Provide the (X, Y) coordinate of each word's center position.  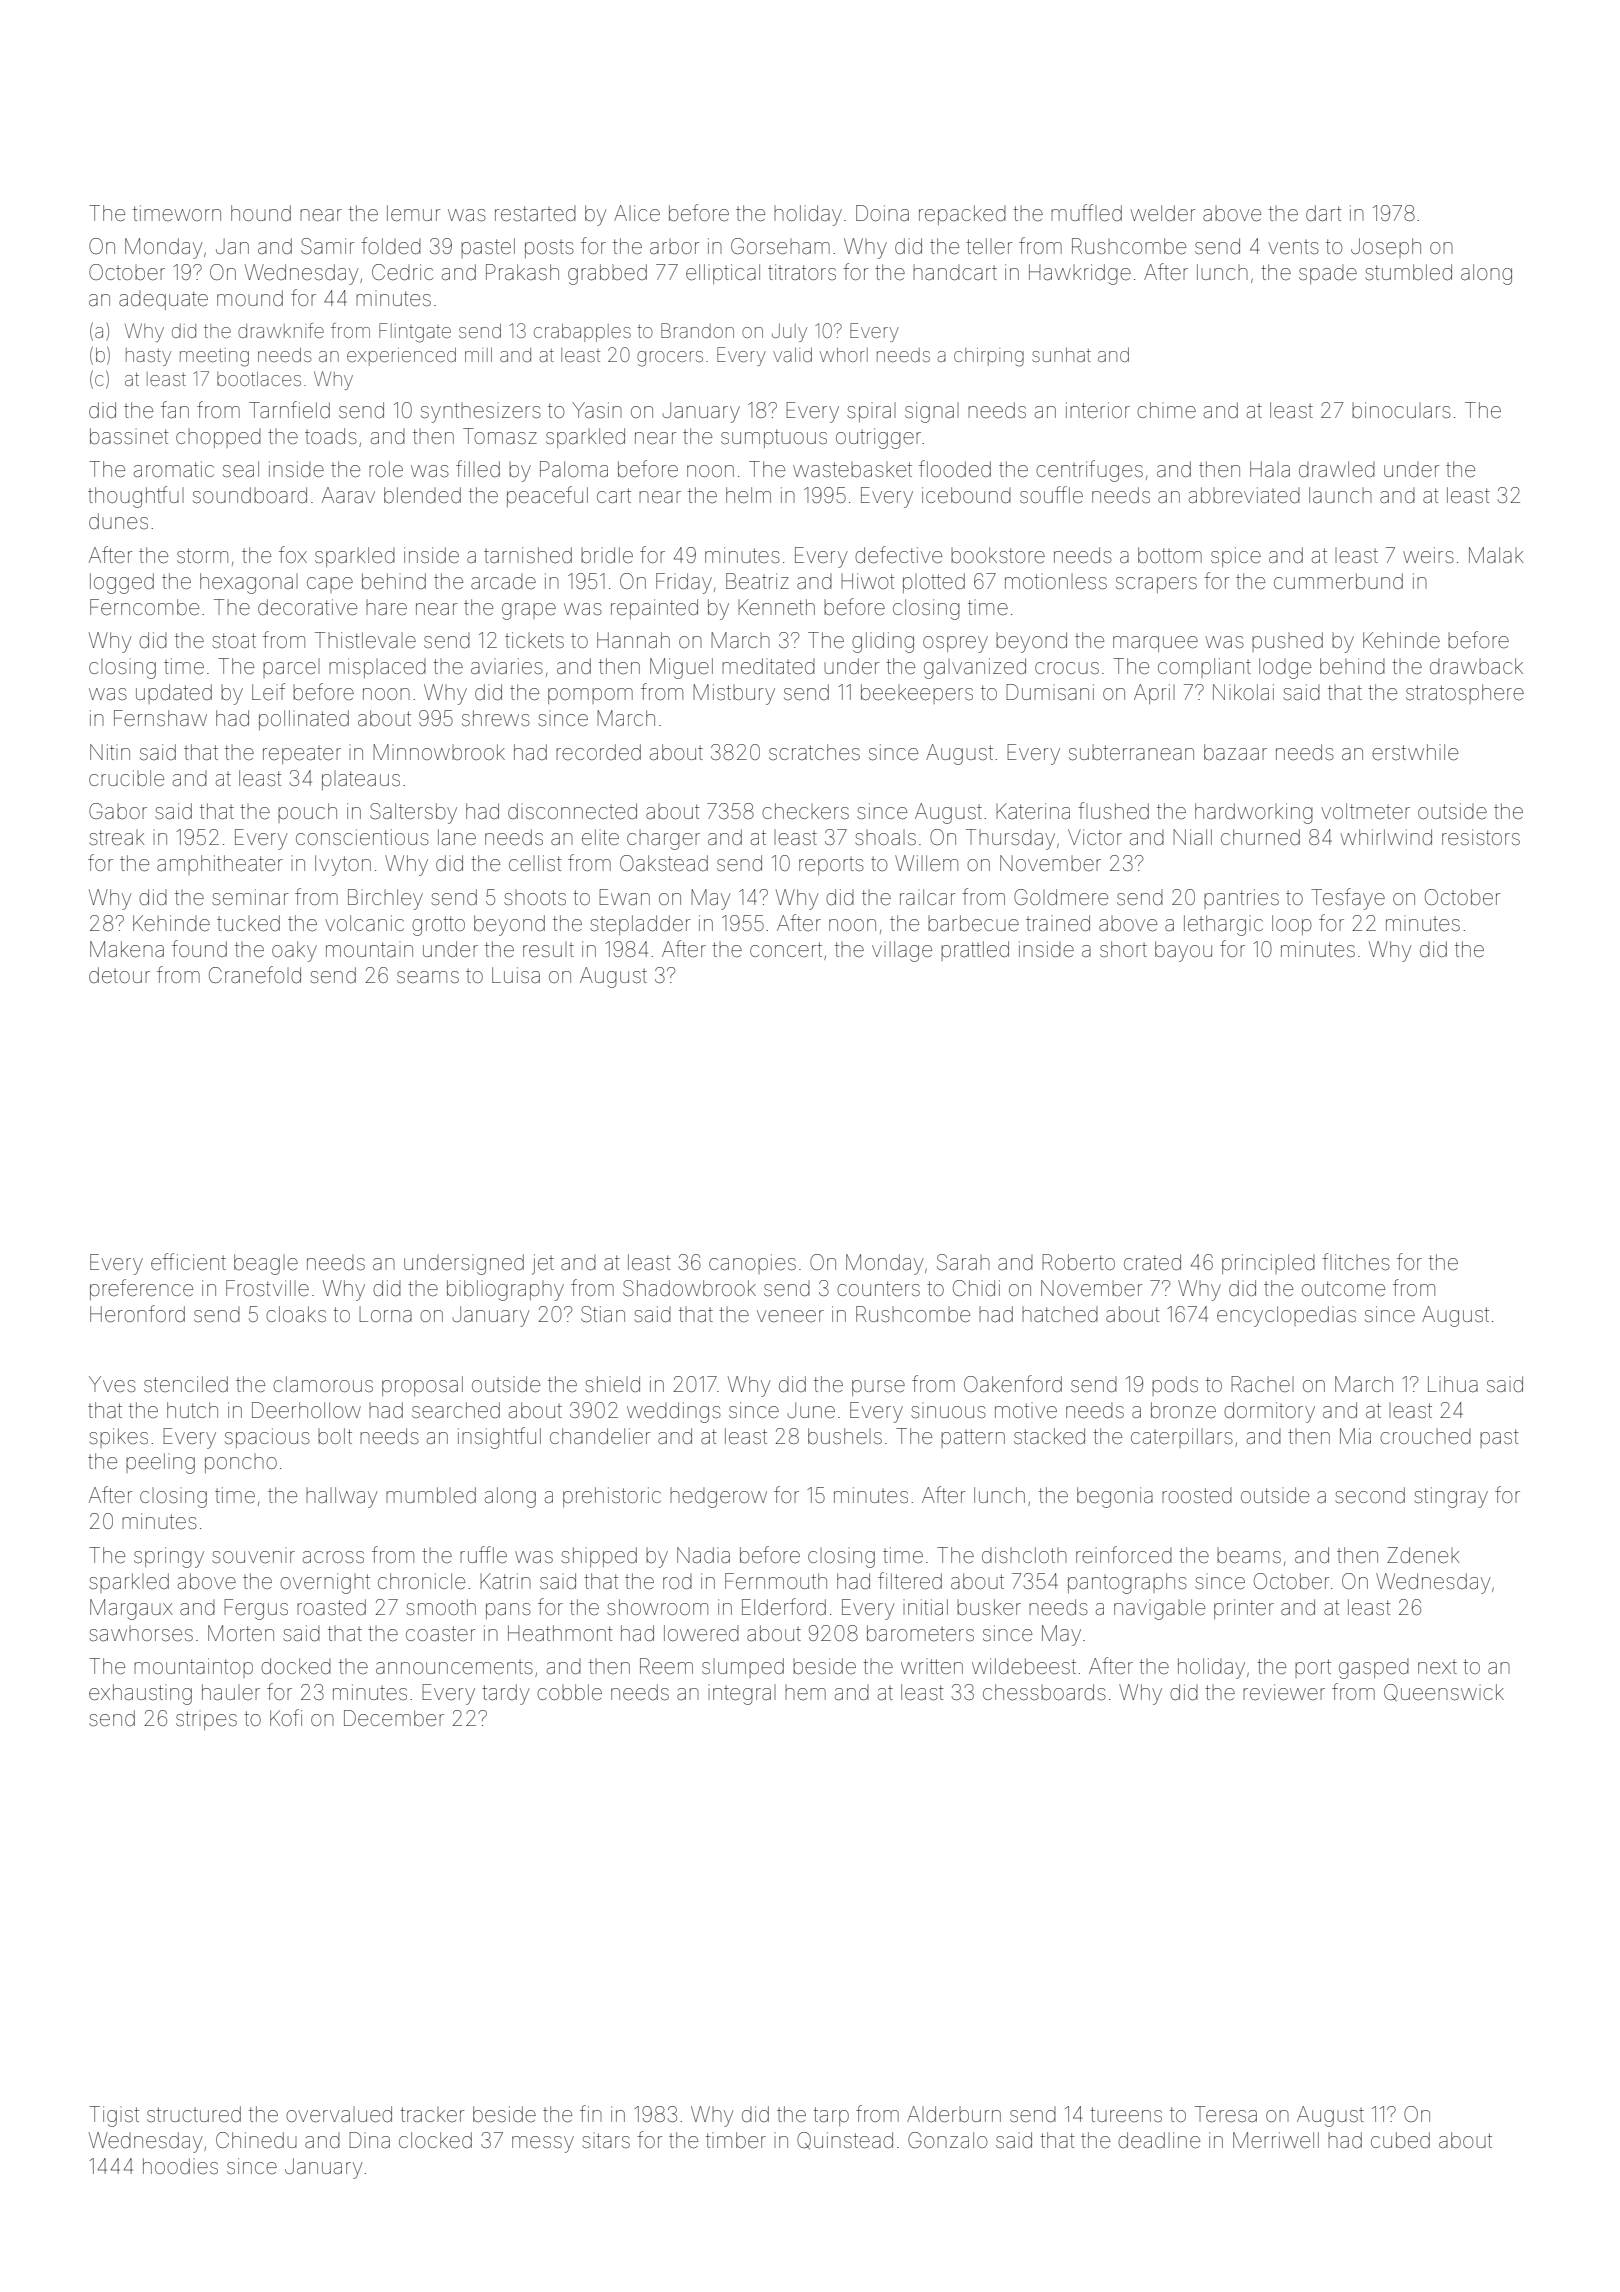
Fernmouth (776, 1581)
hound (261, 213)
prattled (975, 951)
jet (543, 1264)
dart (1324, 213)
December (394, 1718)
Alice (637, 213)
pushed (1287, 642)
